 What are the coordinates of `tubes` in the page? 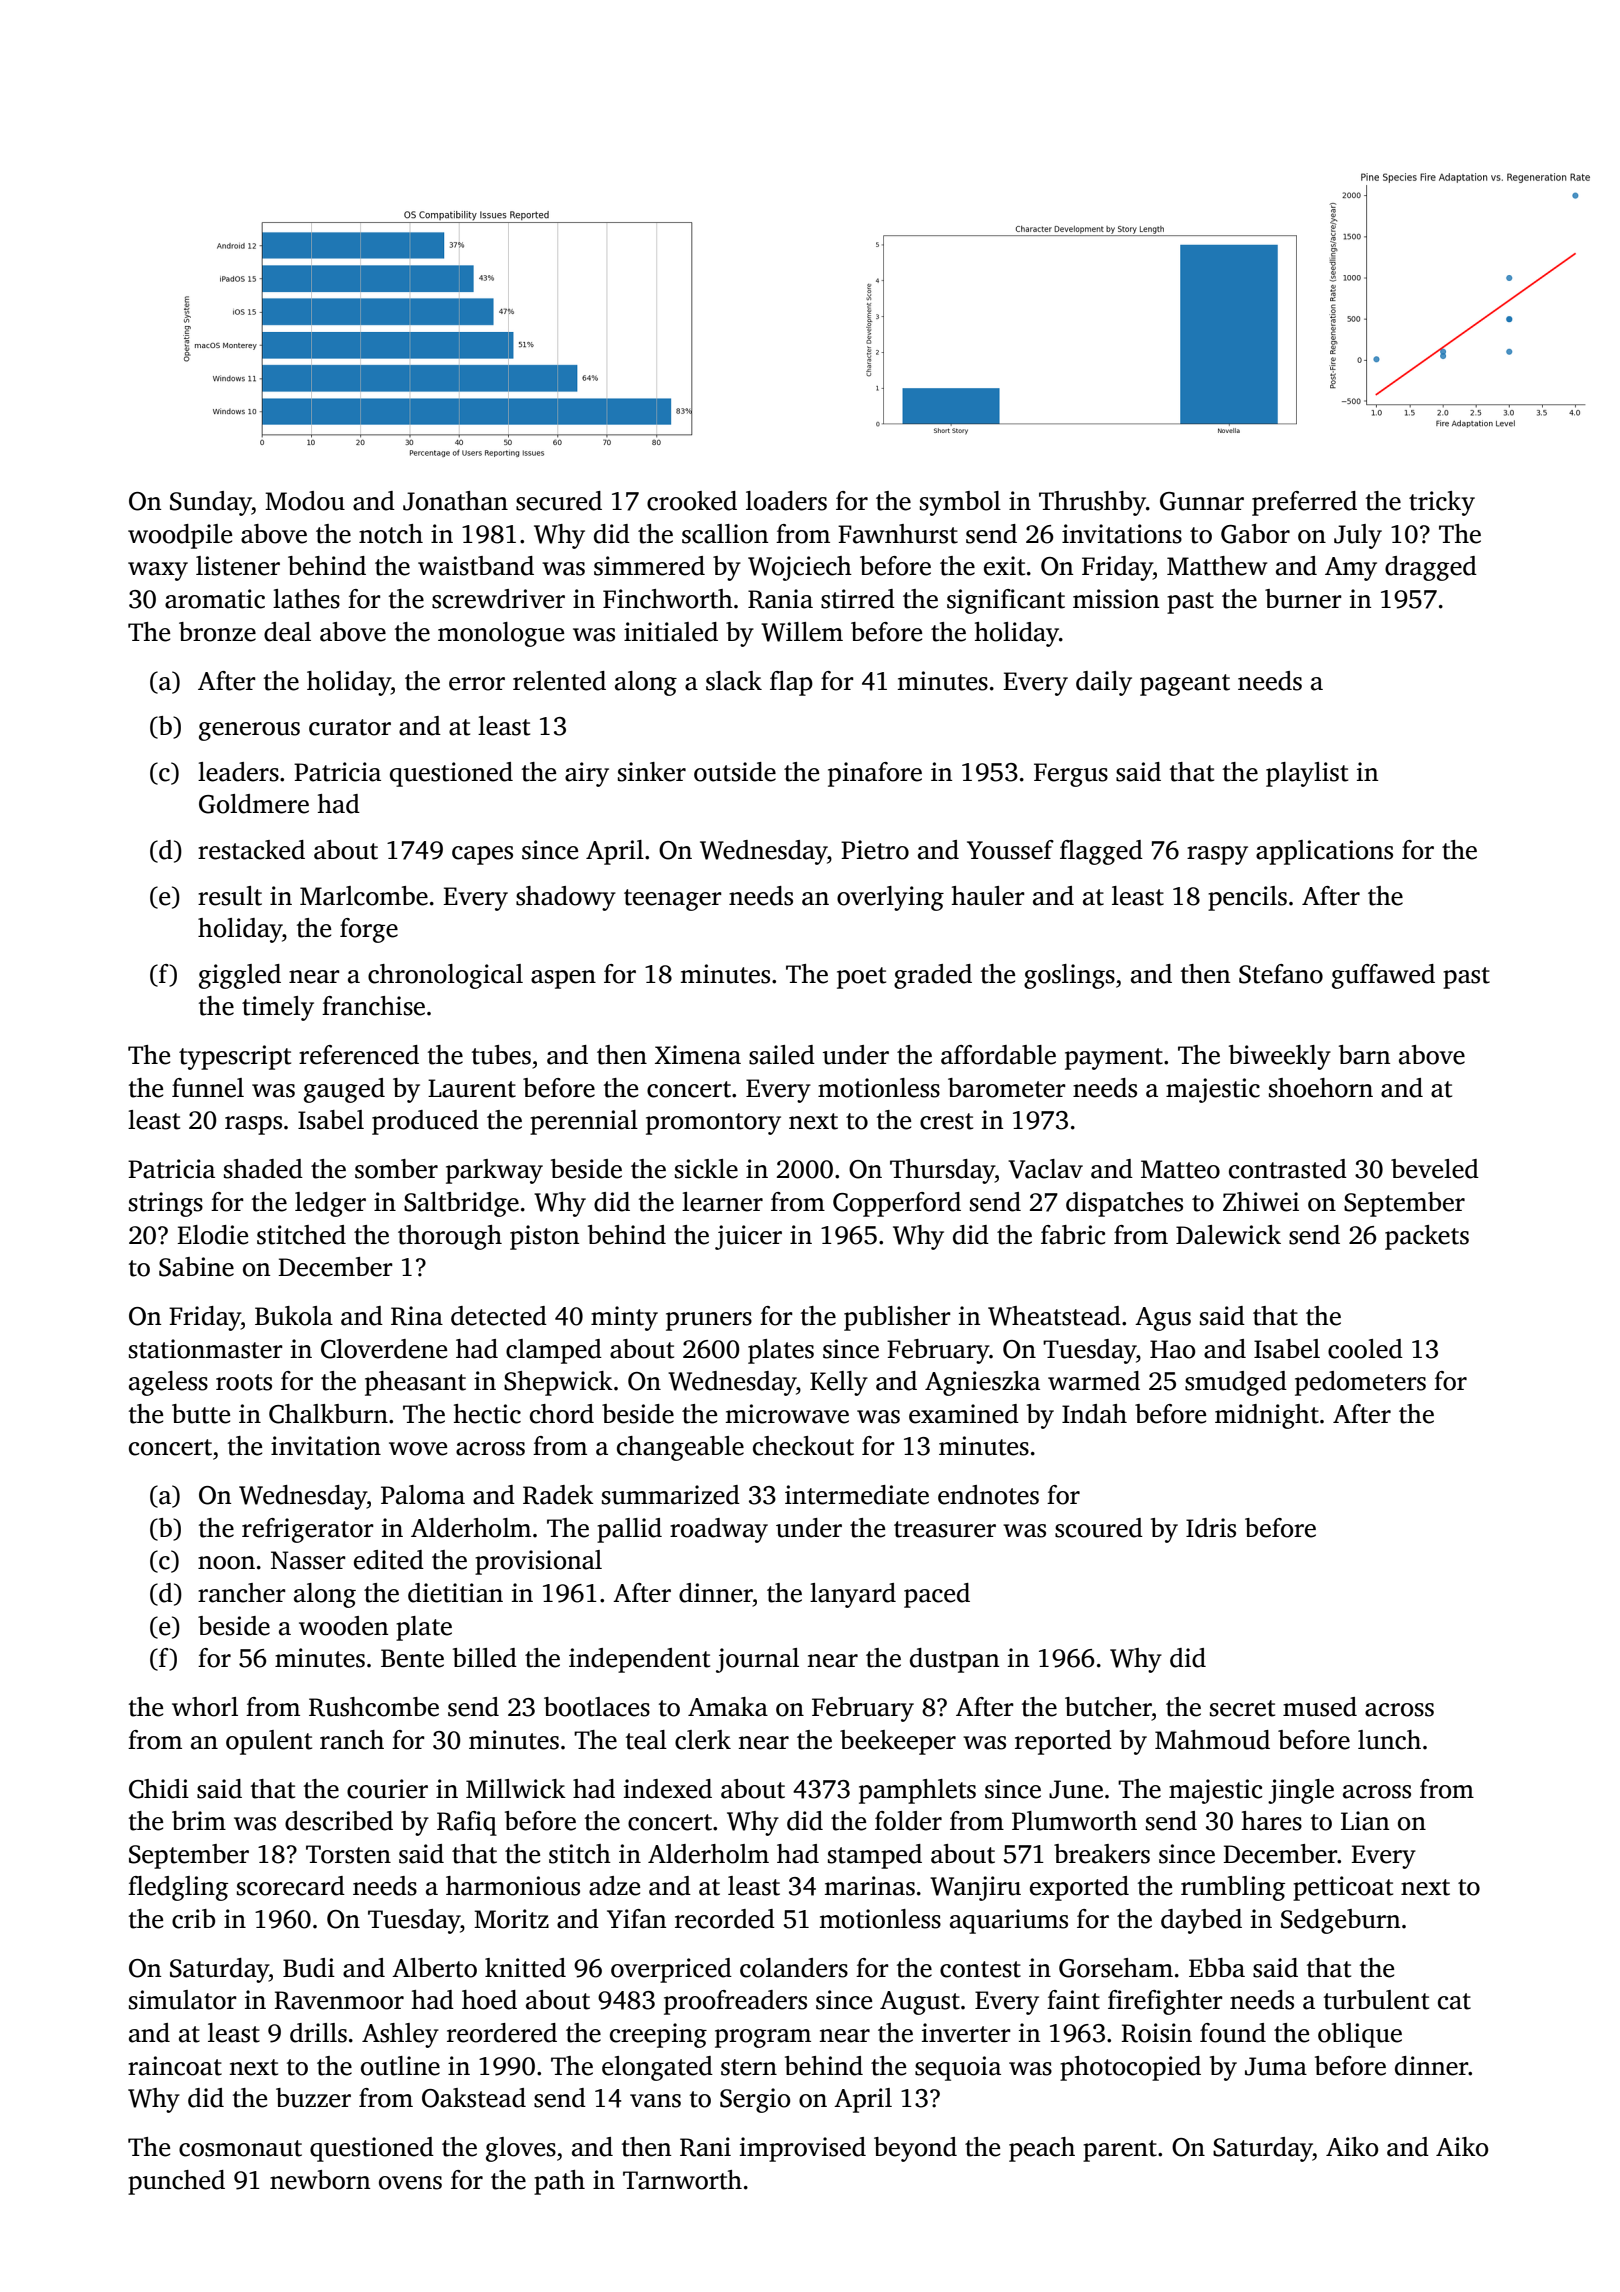 It's located at (501, 1055).
